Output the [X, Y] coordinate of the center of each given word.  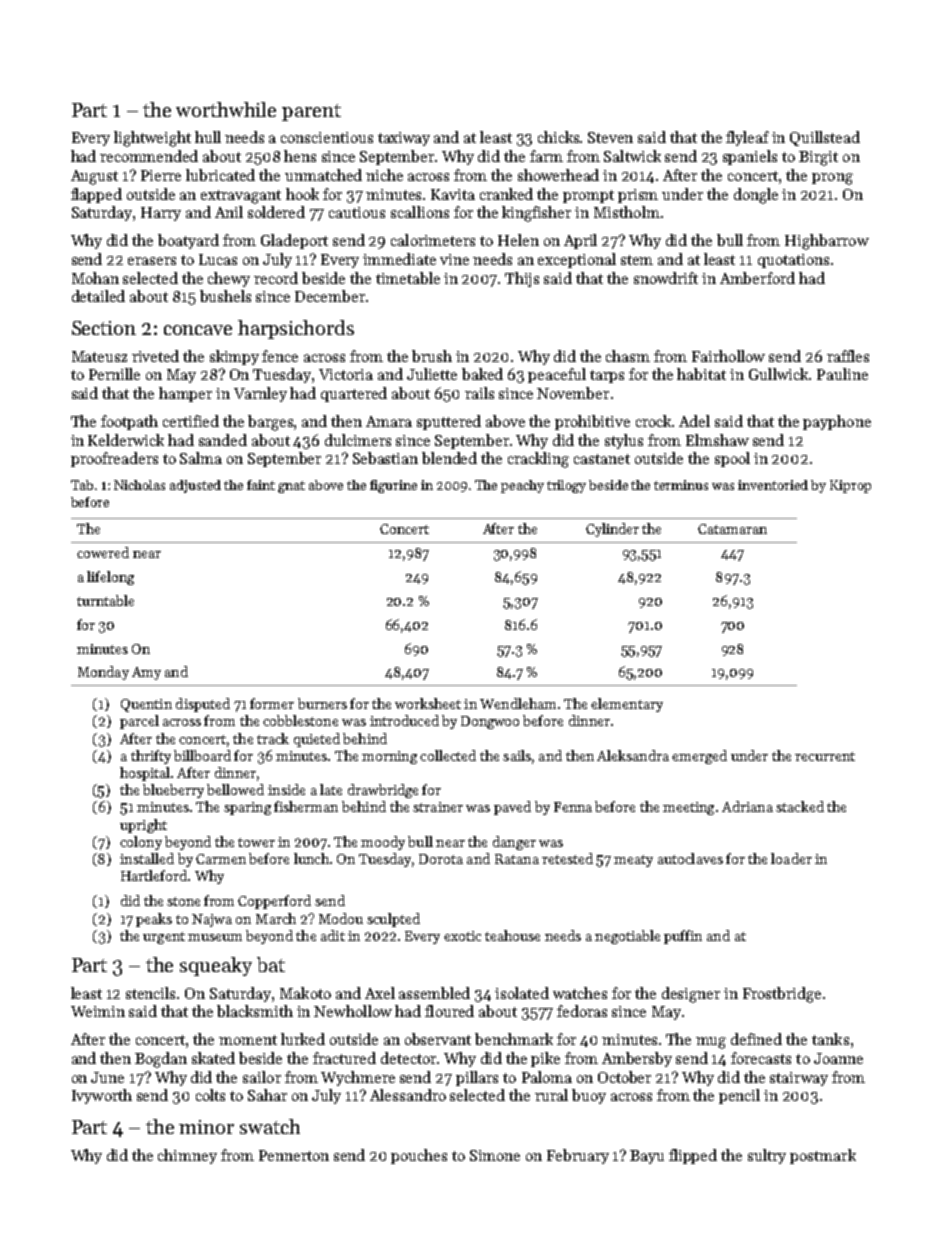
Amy [146, 673]
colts [210, 1095]
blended [449, 458]
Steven [610, 137]
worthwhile [226, 109]
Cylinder [612, 530]
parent [311, 112]
